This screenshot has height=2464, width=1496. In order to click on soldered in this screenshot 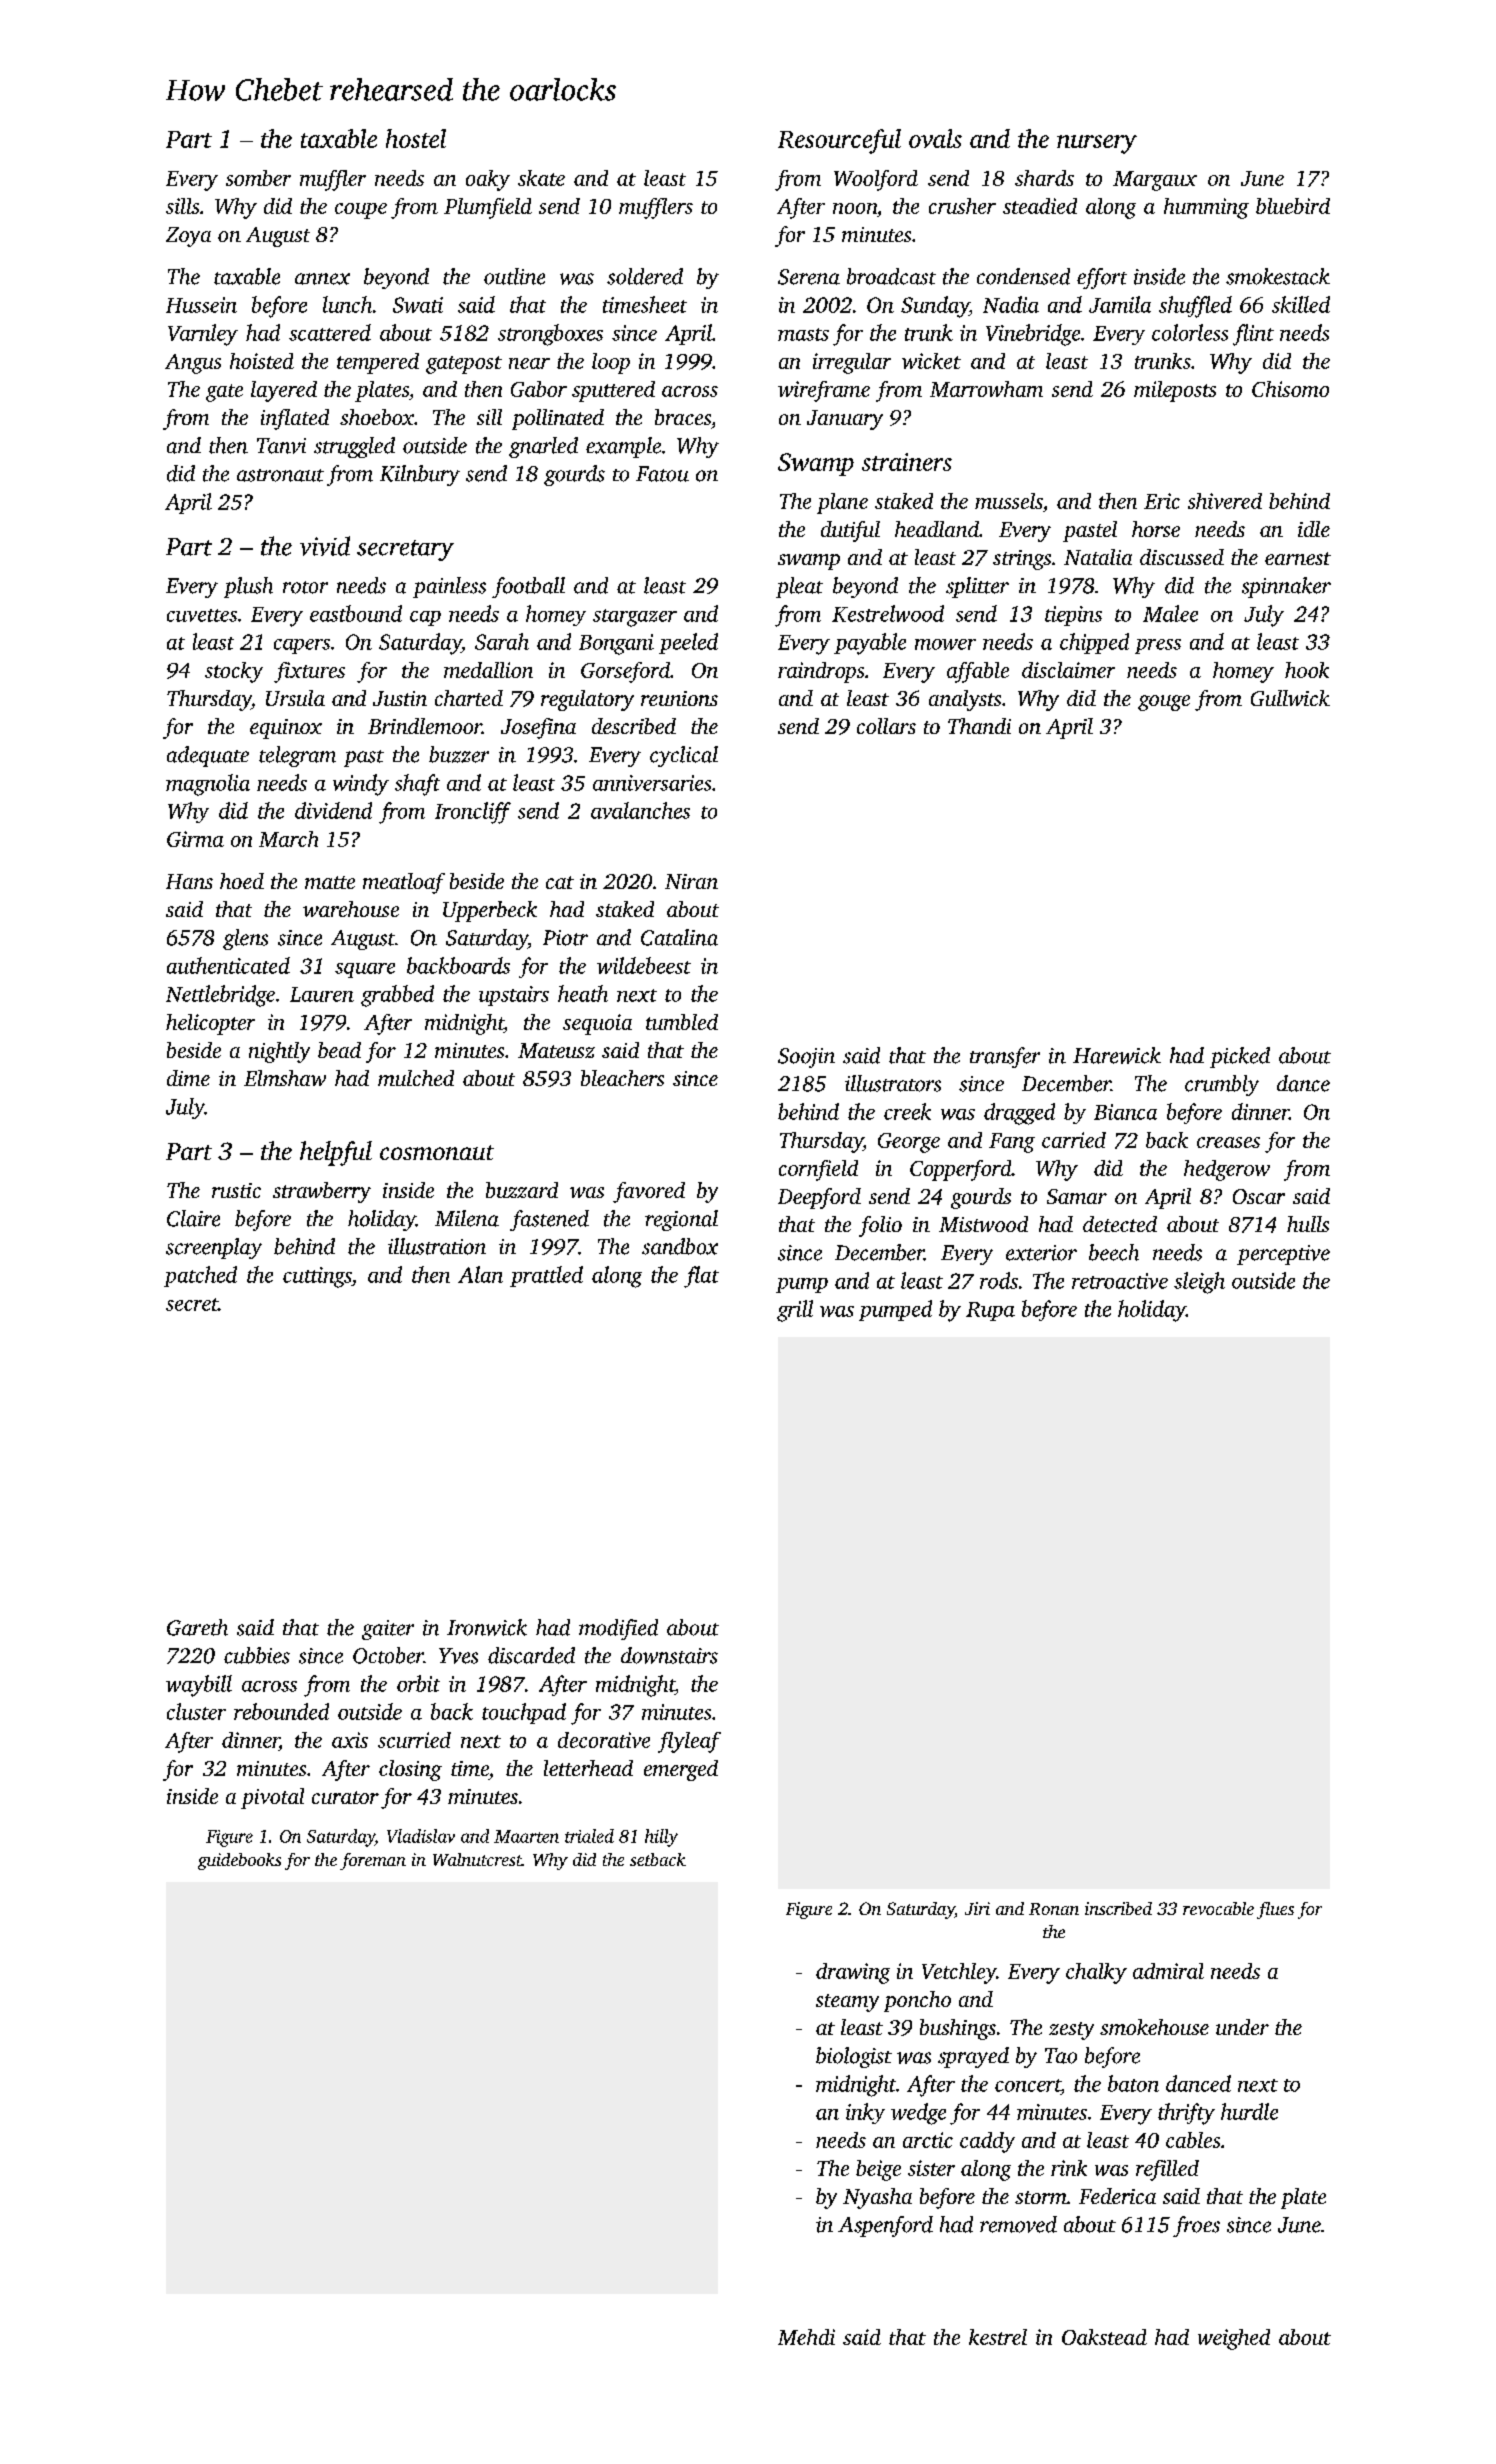, I will do `click(645, 276)`.
